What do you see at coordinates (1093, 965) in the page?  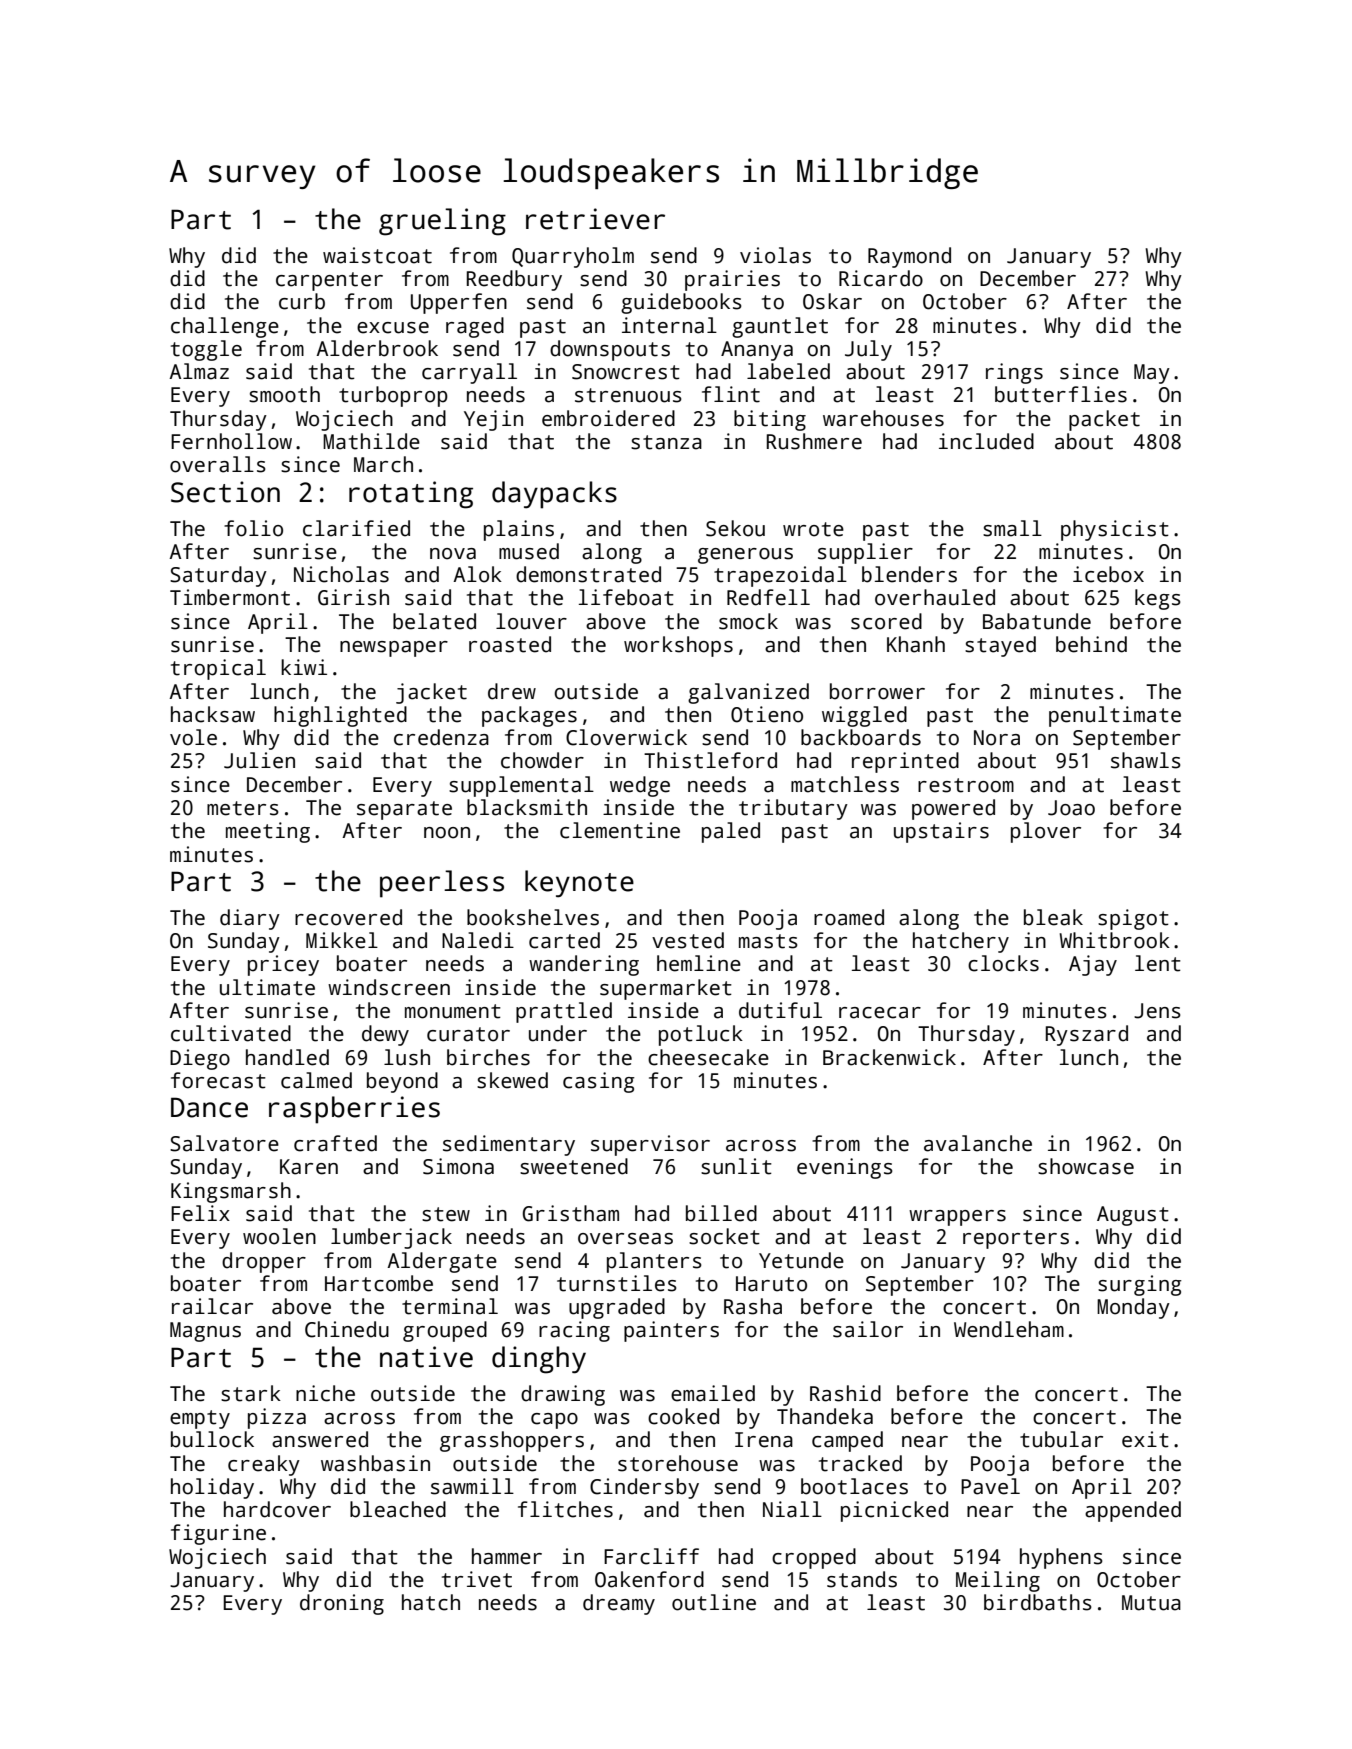 I see `Ajay` at bounding box center [1093, 965].
